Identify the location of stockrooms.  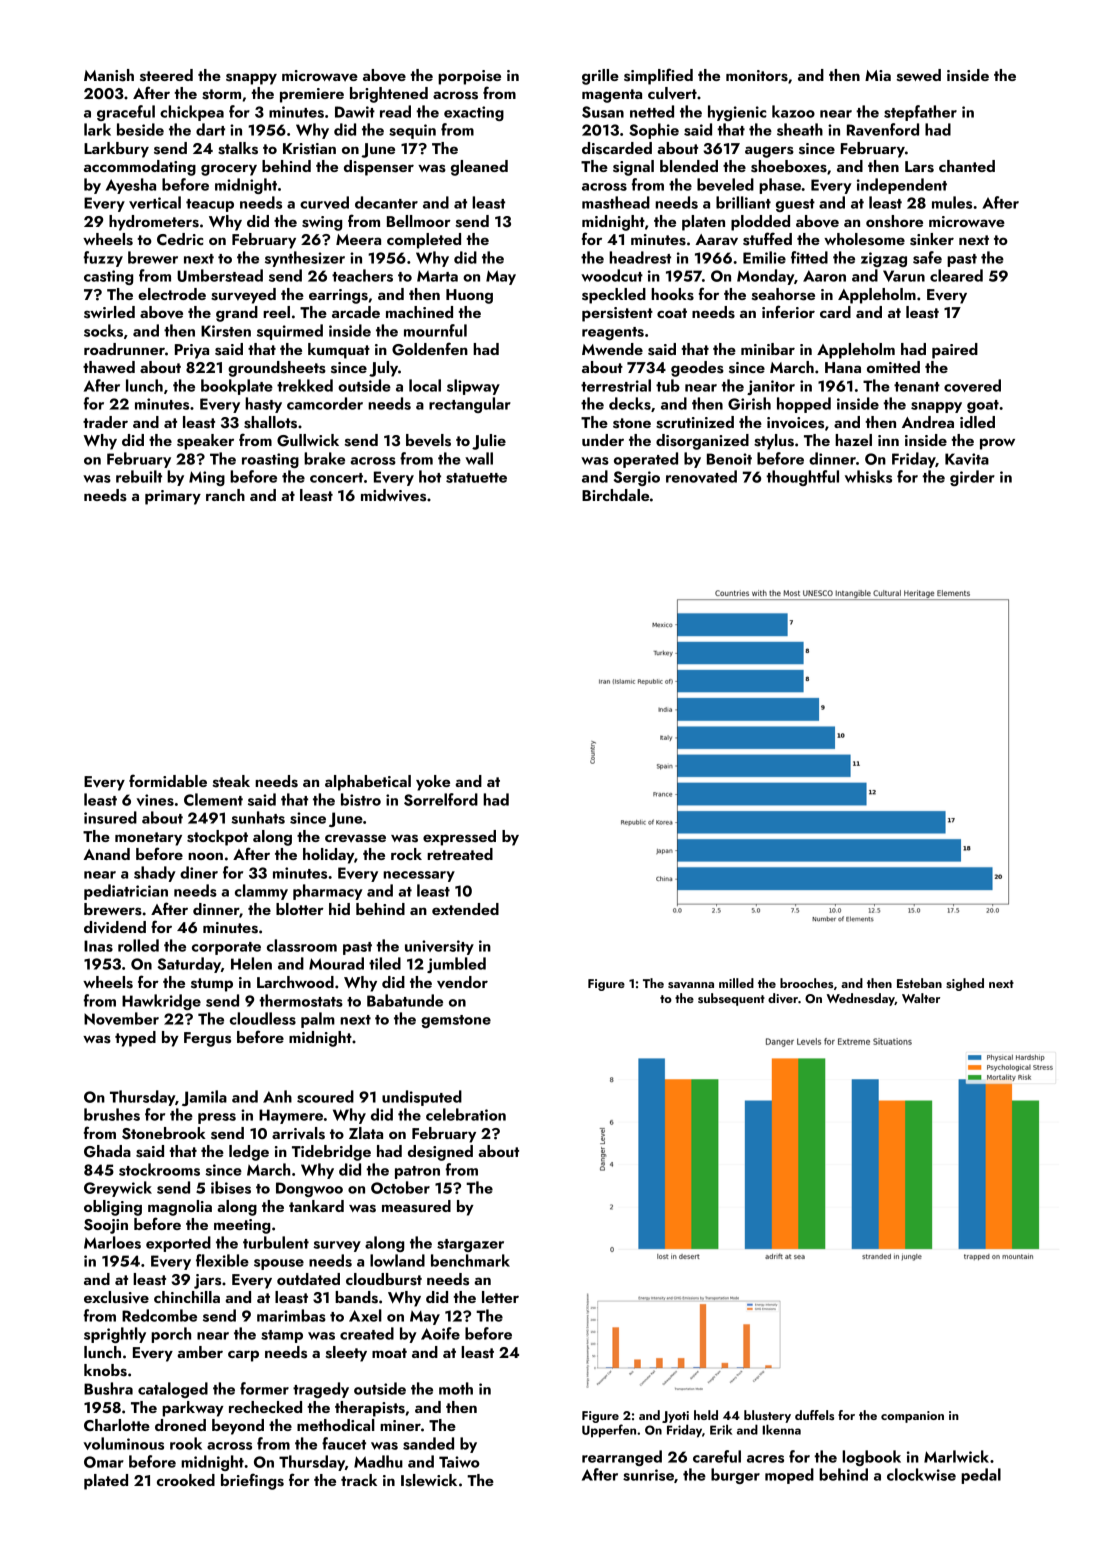
(159, 1169).
